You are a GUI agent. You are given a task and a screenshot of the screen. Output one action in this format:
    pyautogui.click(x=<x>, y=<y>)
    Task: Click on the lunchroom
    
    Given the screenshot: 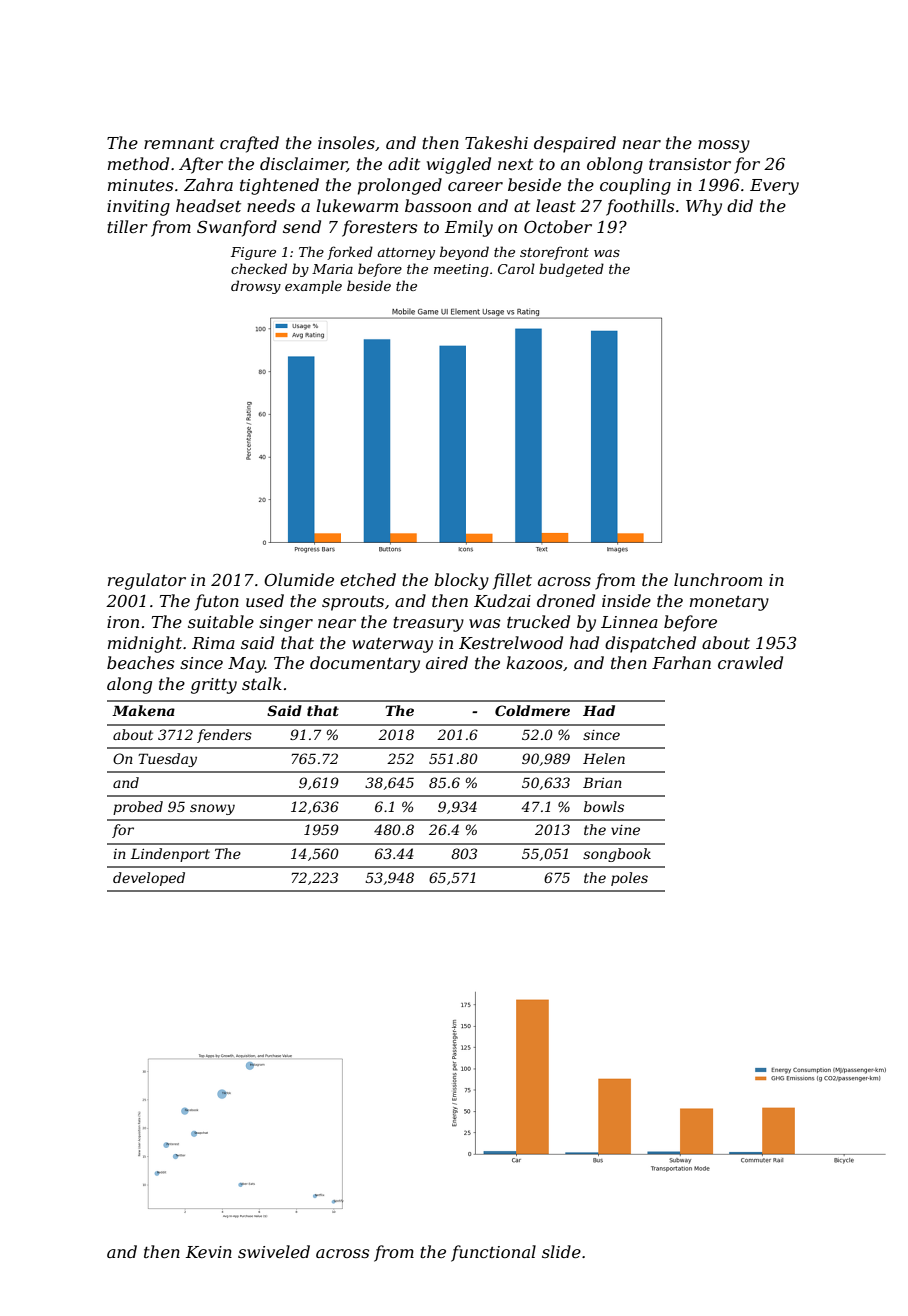 What is the action you would take?
    pyautogui.click(x=718, y=579)
